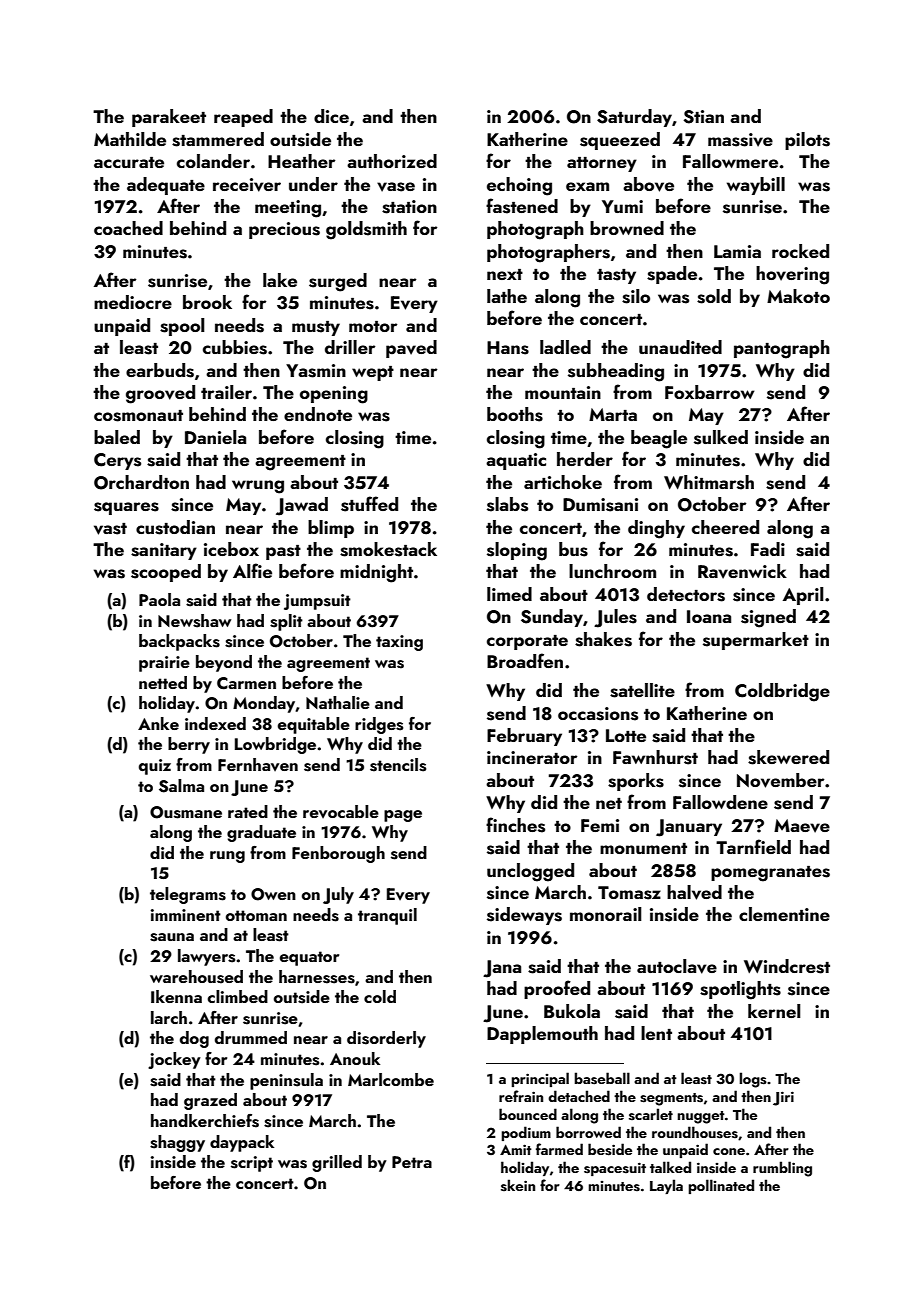 This screenshot has width=924, height=1314. I want to click on indexed, so click(215, 723).
